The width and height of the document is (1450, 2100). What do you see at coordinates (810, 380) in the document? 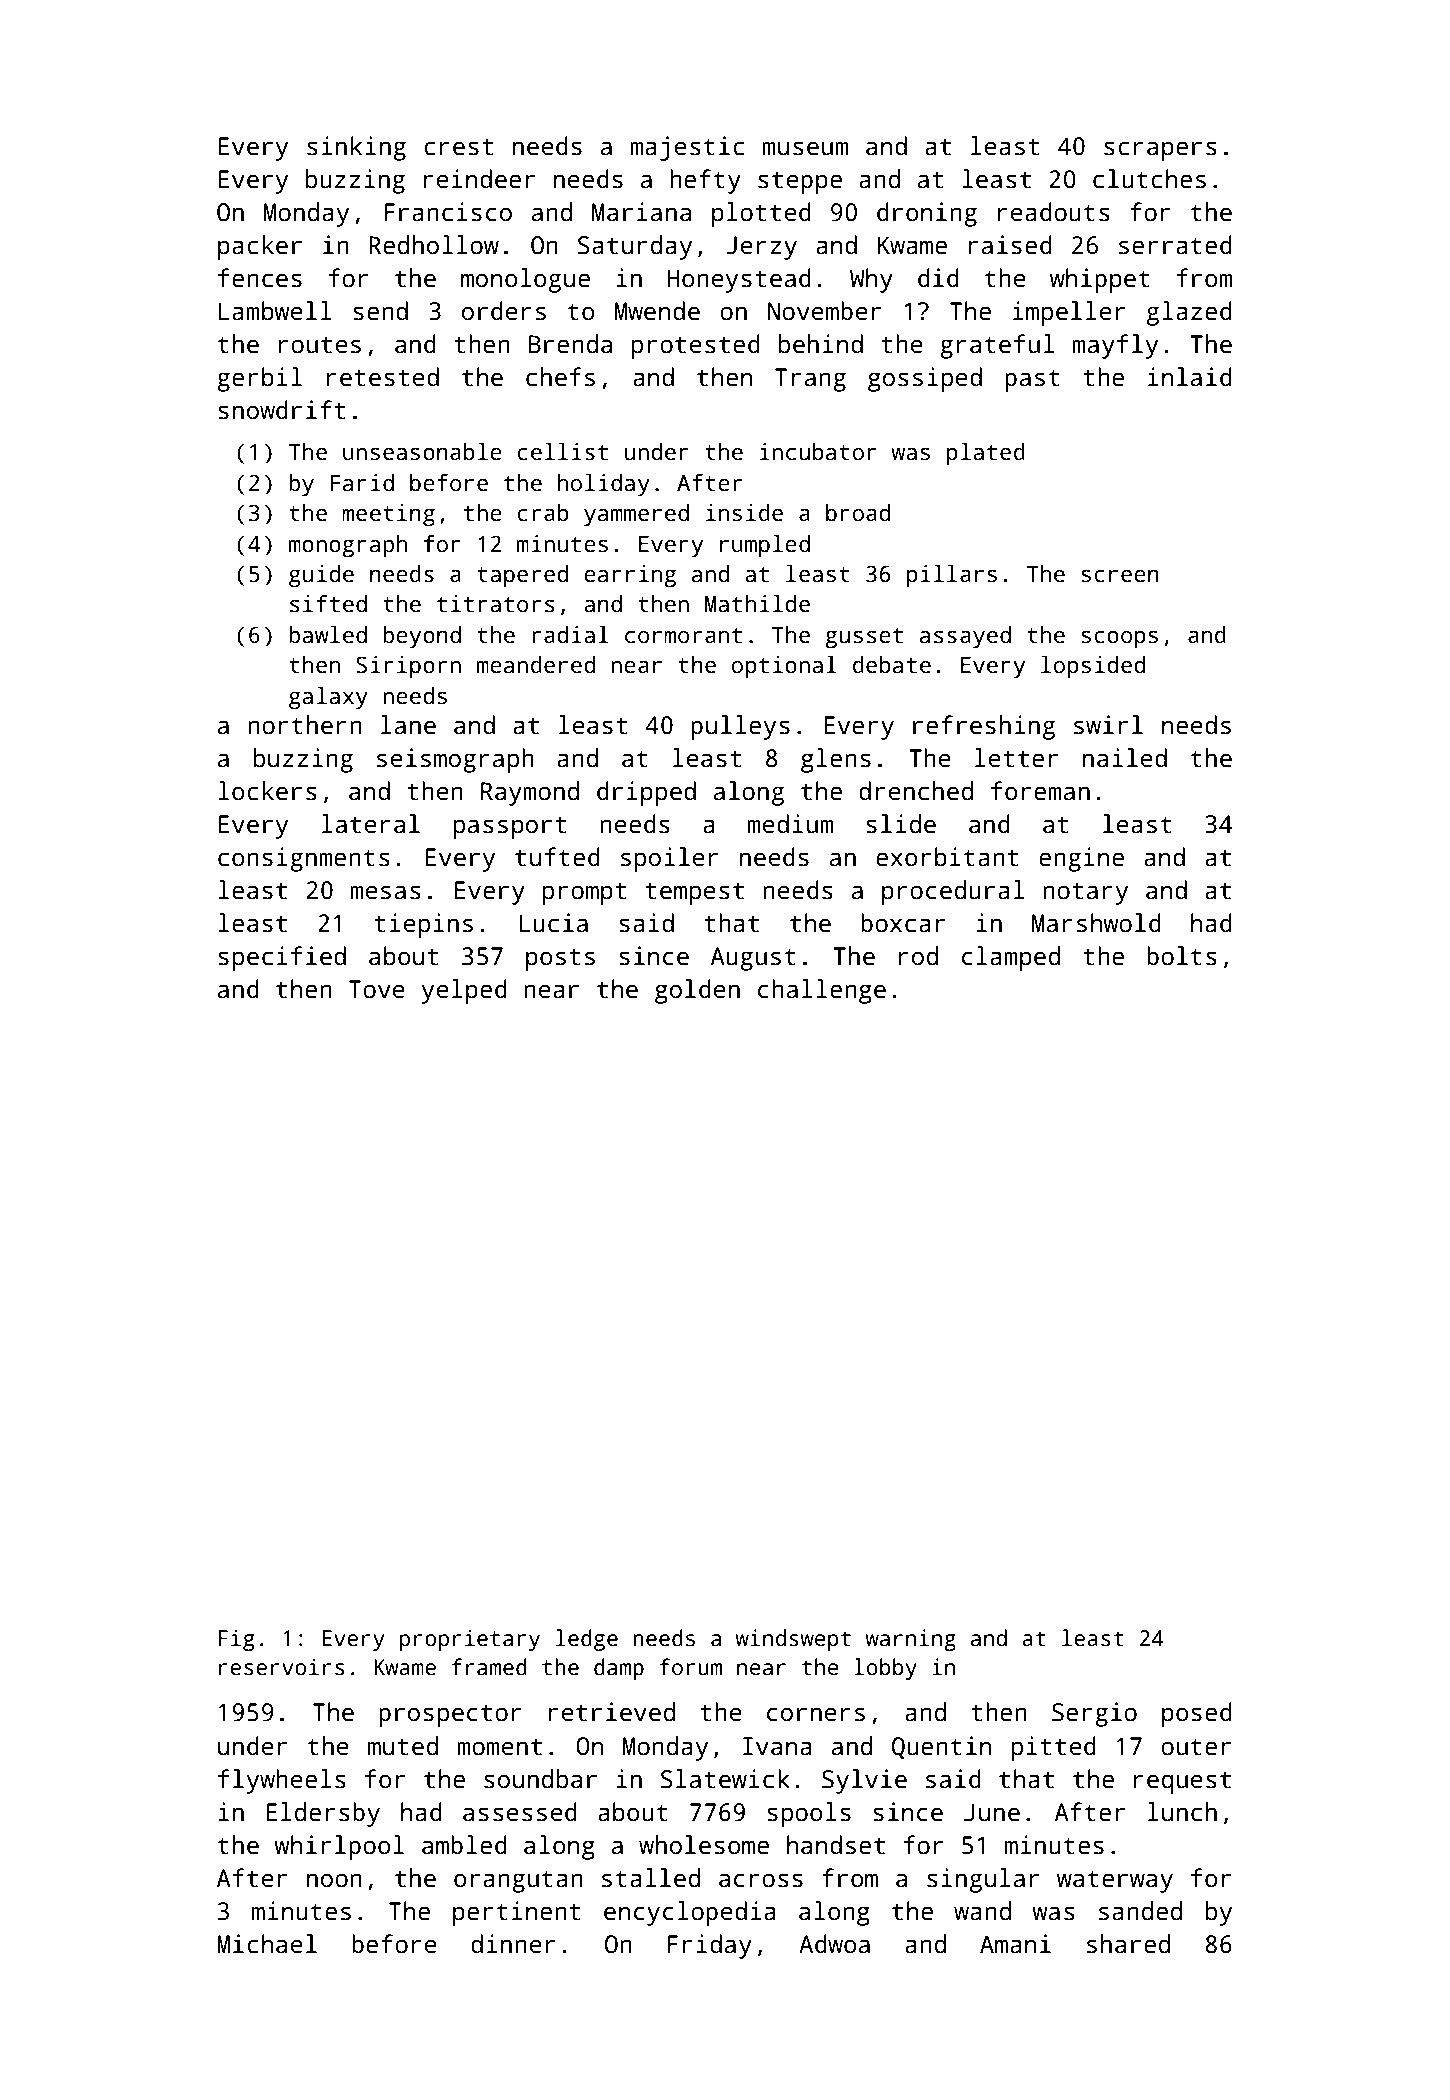
I see `Trang` at bounding box center [810, 380].
